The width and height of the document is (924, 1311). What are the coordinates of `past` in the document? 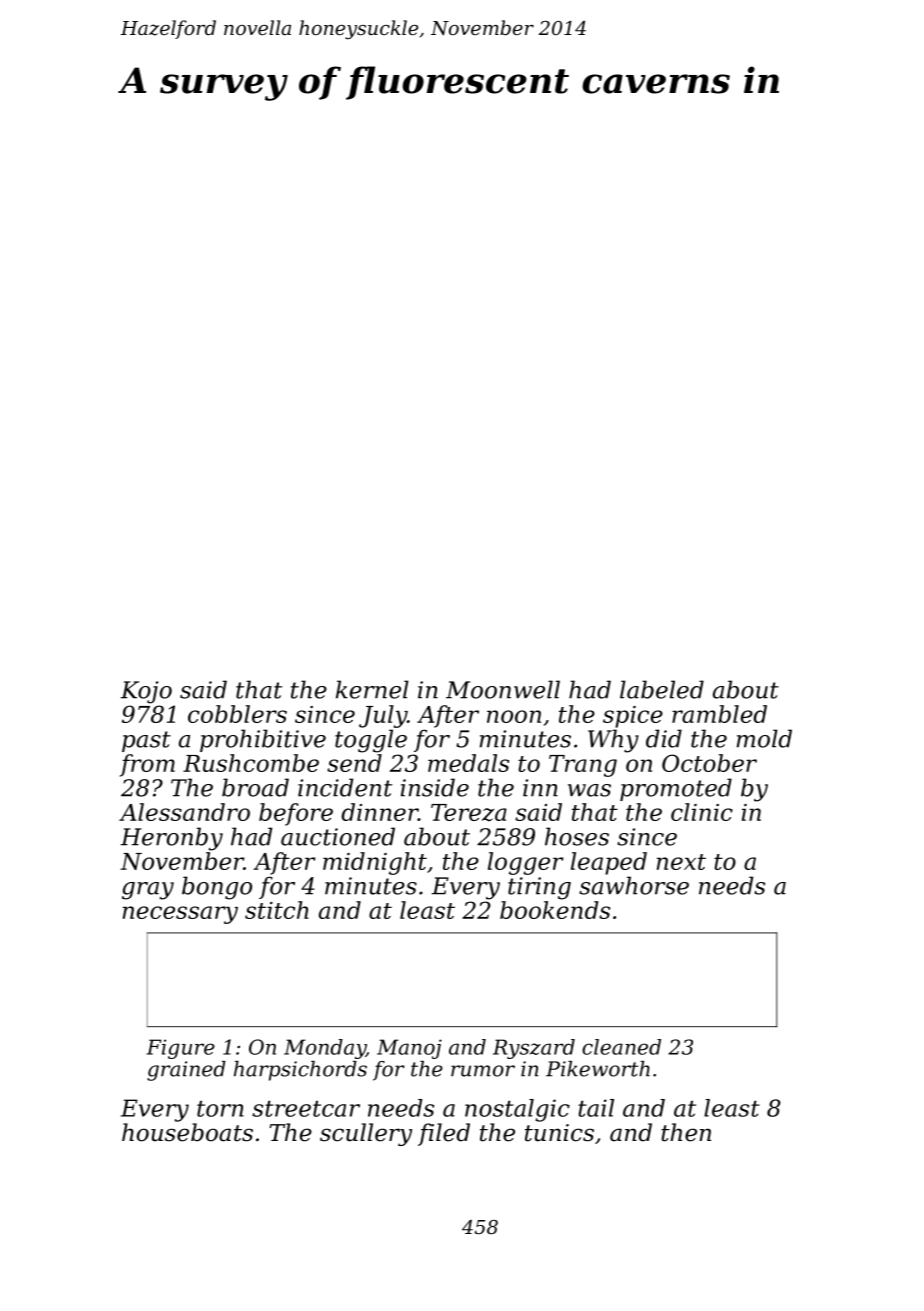 It's located at (146, 741).
